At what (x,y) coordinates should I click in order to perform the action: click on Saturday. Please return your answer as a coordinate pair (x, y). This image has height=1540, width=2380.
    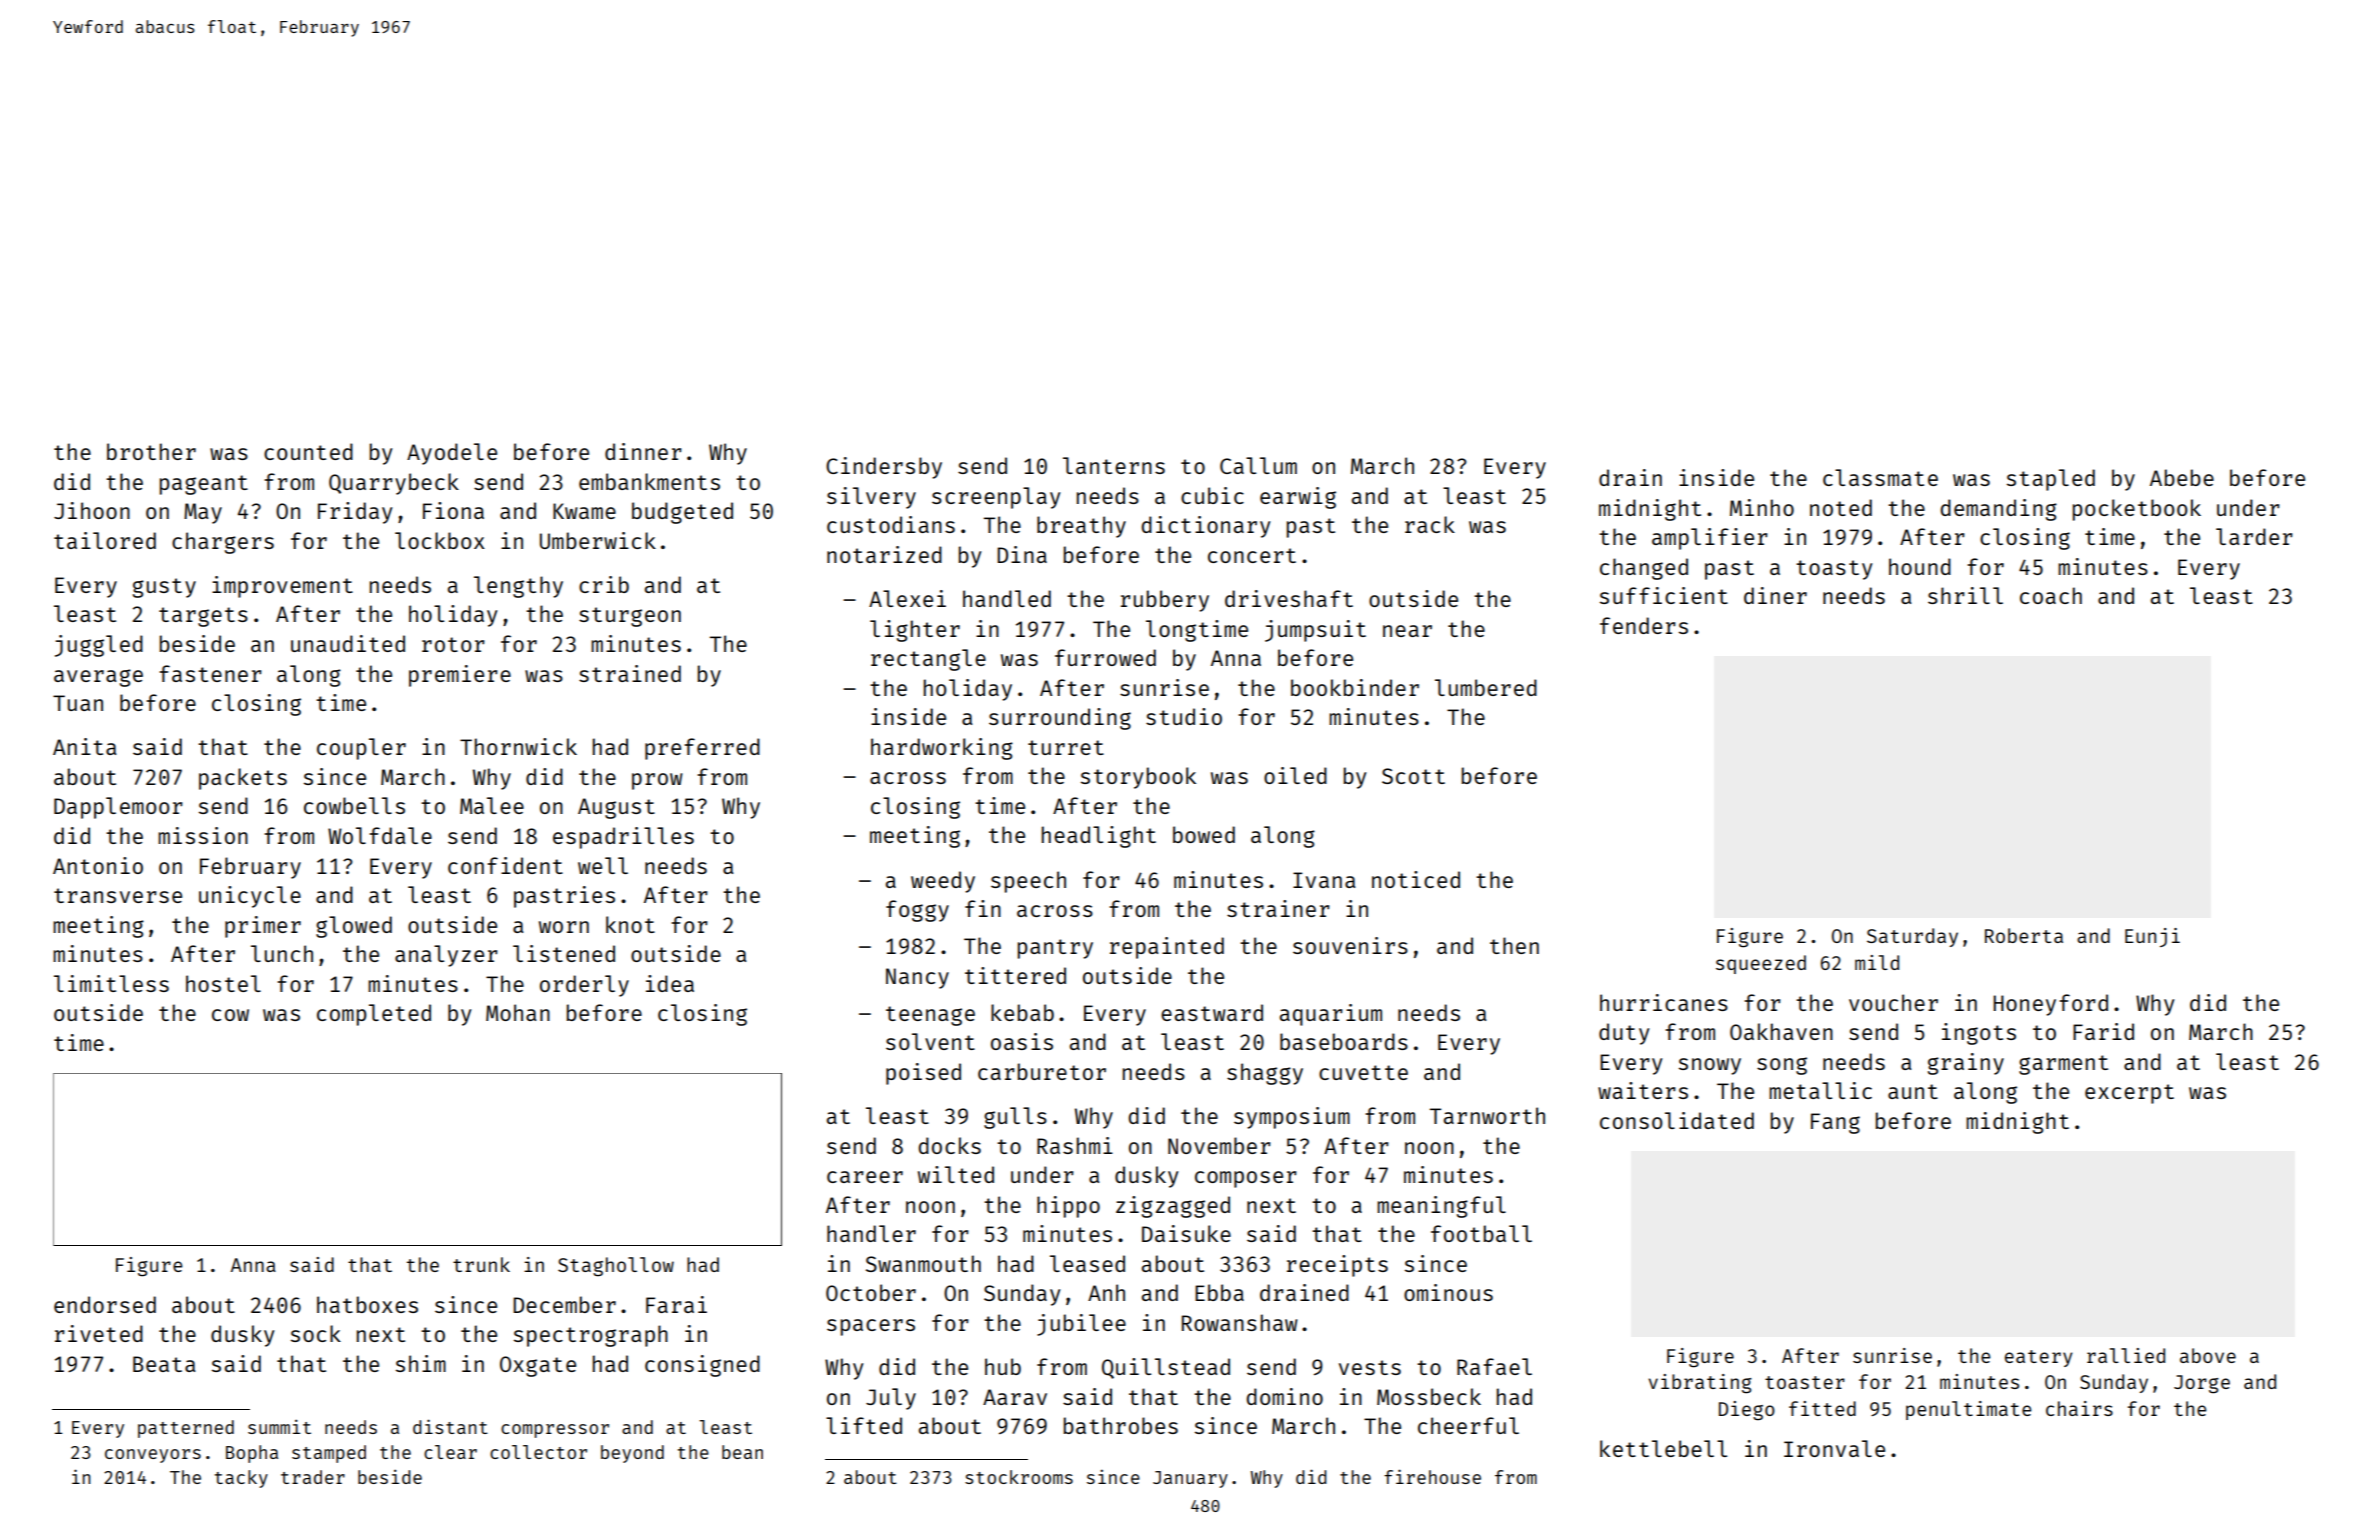
    Looking at the image, I should click on (1912, 937).
